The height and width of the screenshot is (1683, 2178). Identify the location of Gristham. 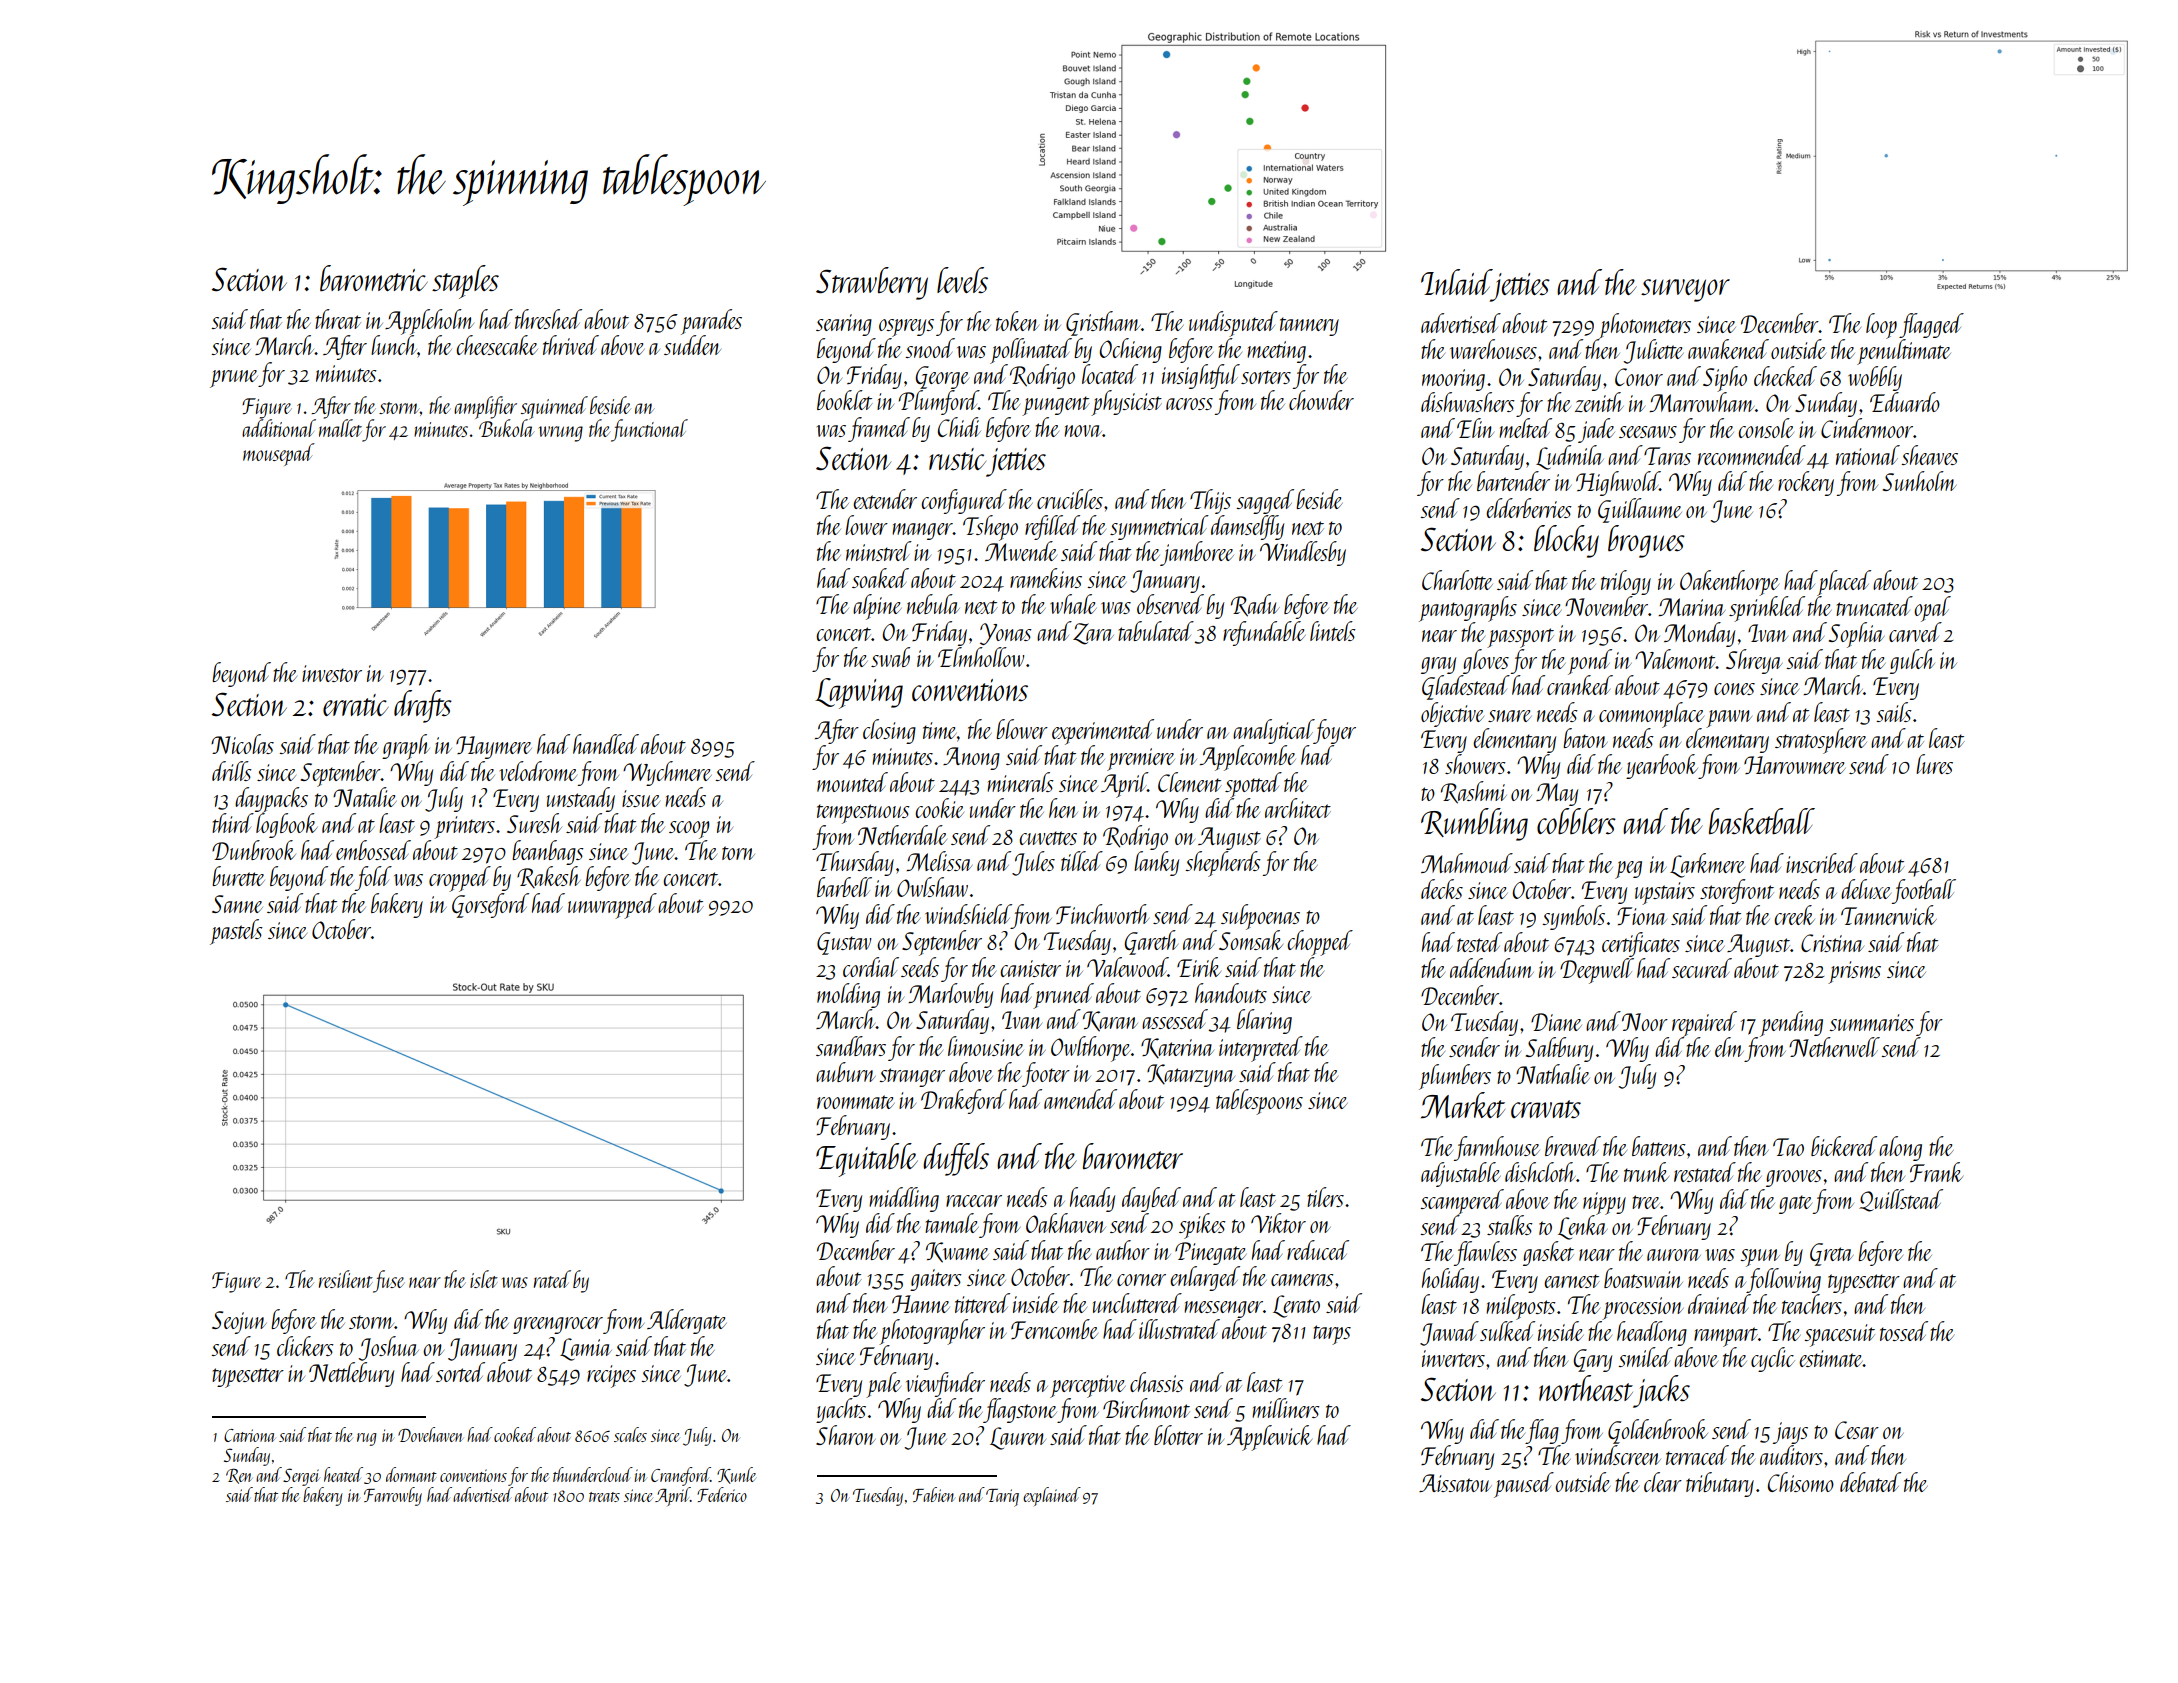
(1103, 323).
